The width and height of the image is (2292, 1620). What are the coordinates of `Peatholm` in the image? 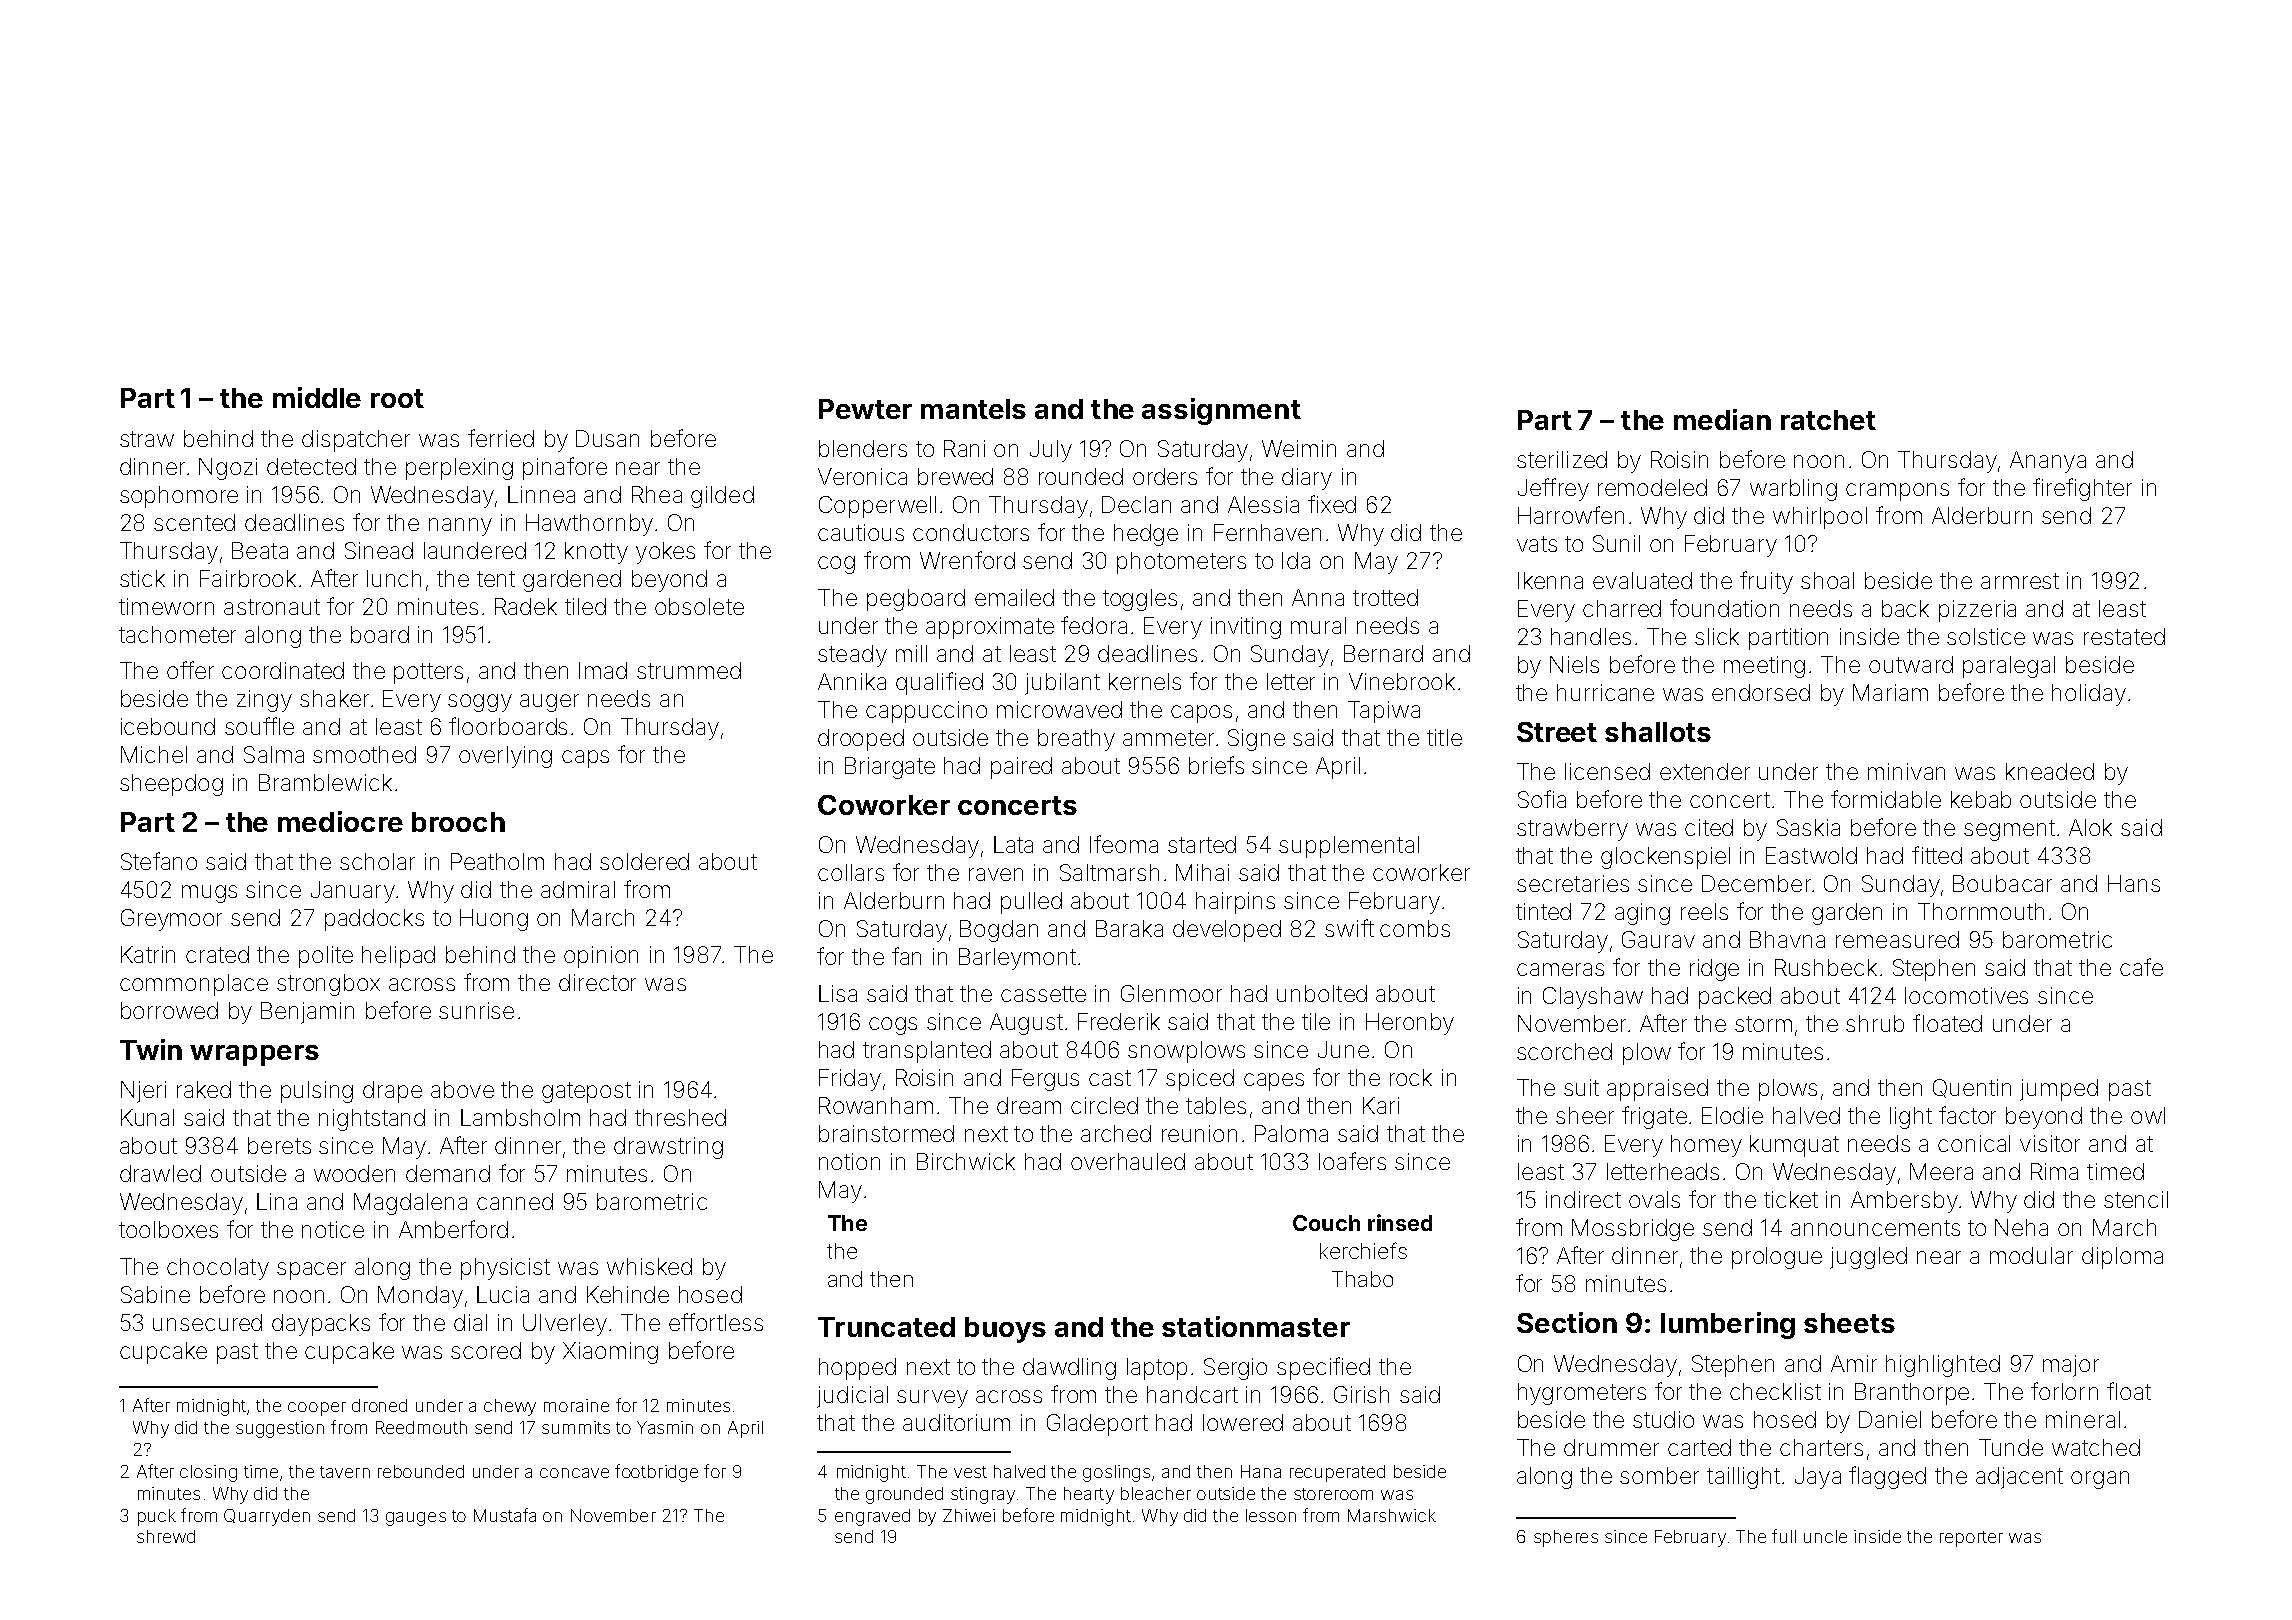 It's located at (497, 861).
